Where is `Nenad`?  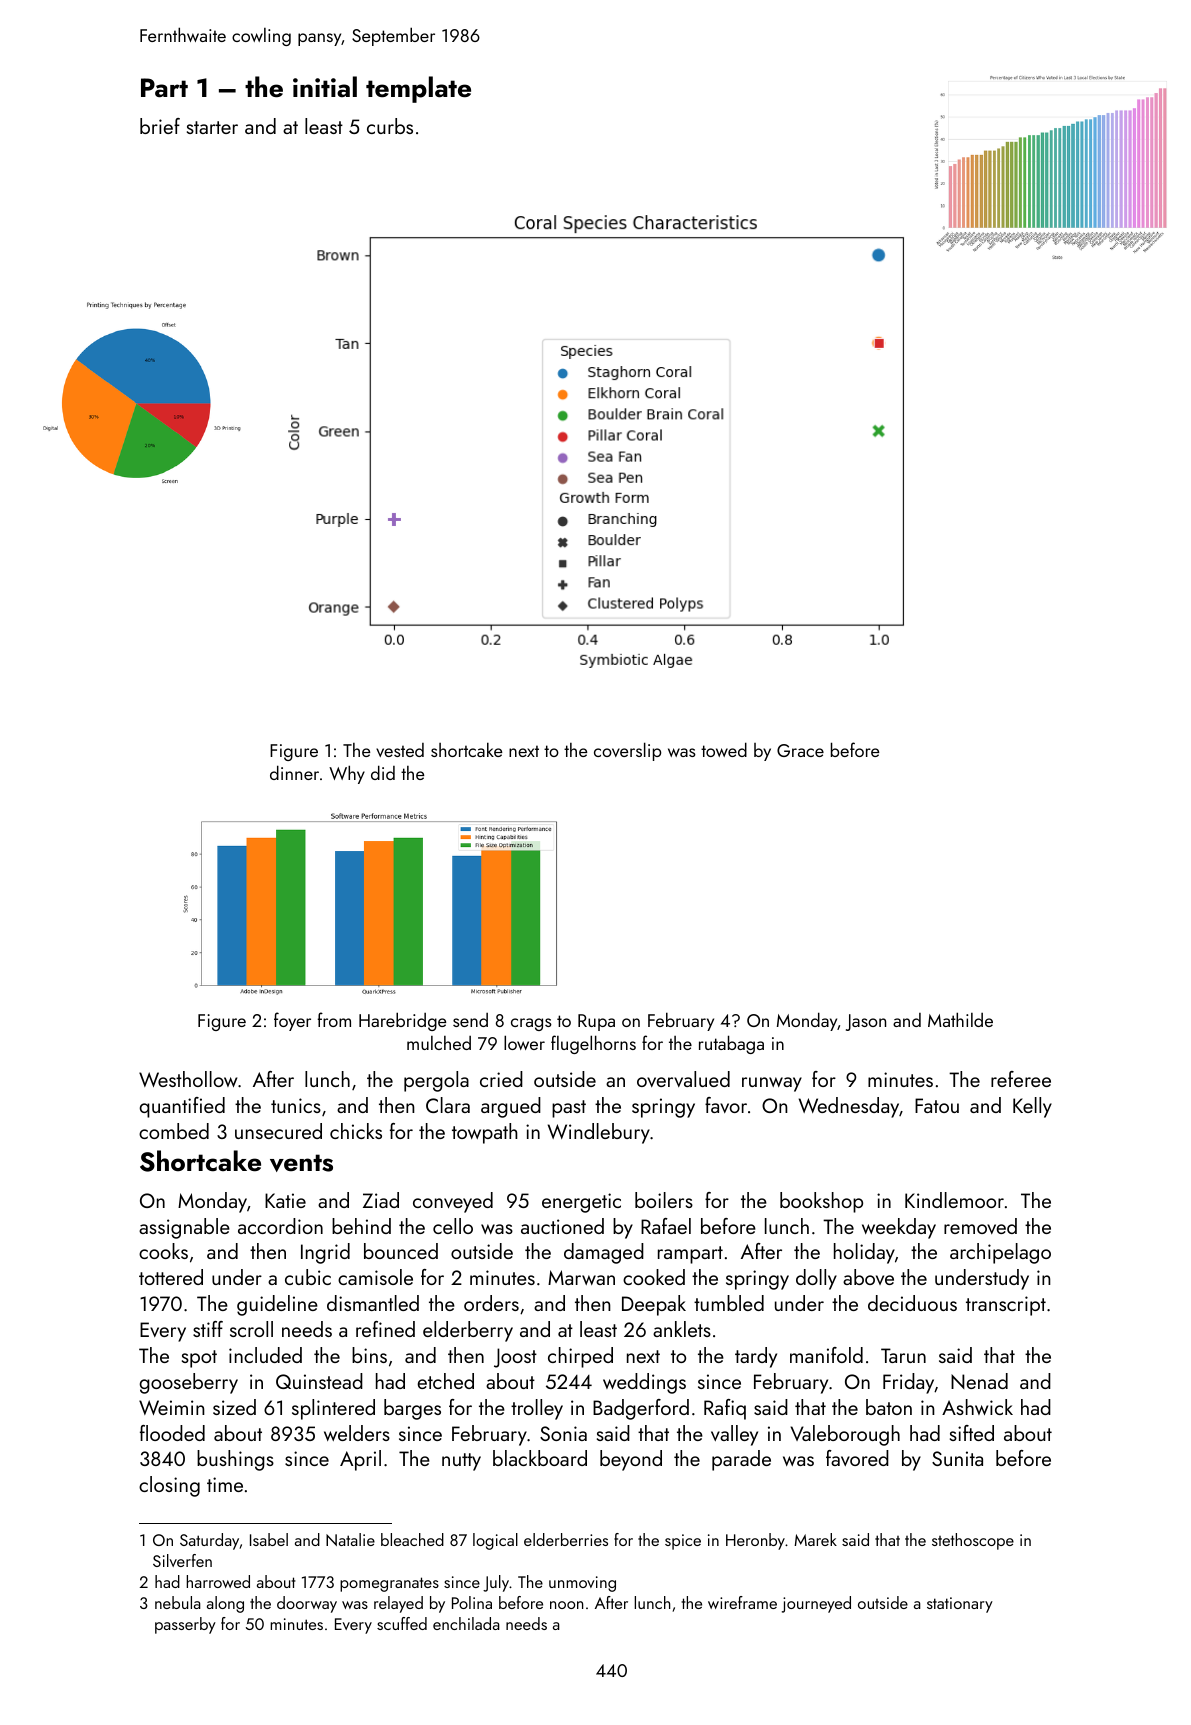
Nenad is located at coordinates (979, 1381).
